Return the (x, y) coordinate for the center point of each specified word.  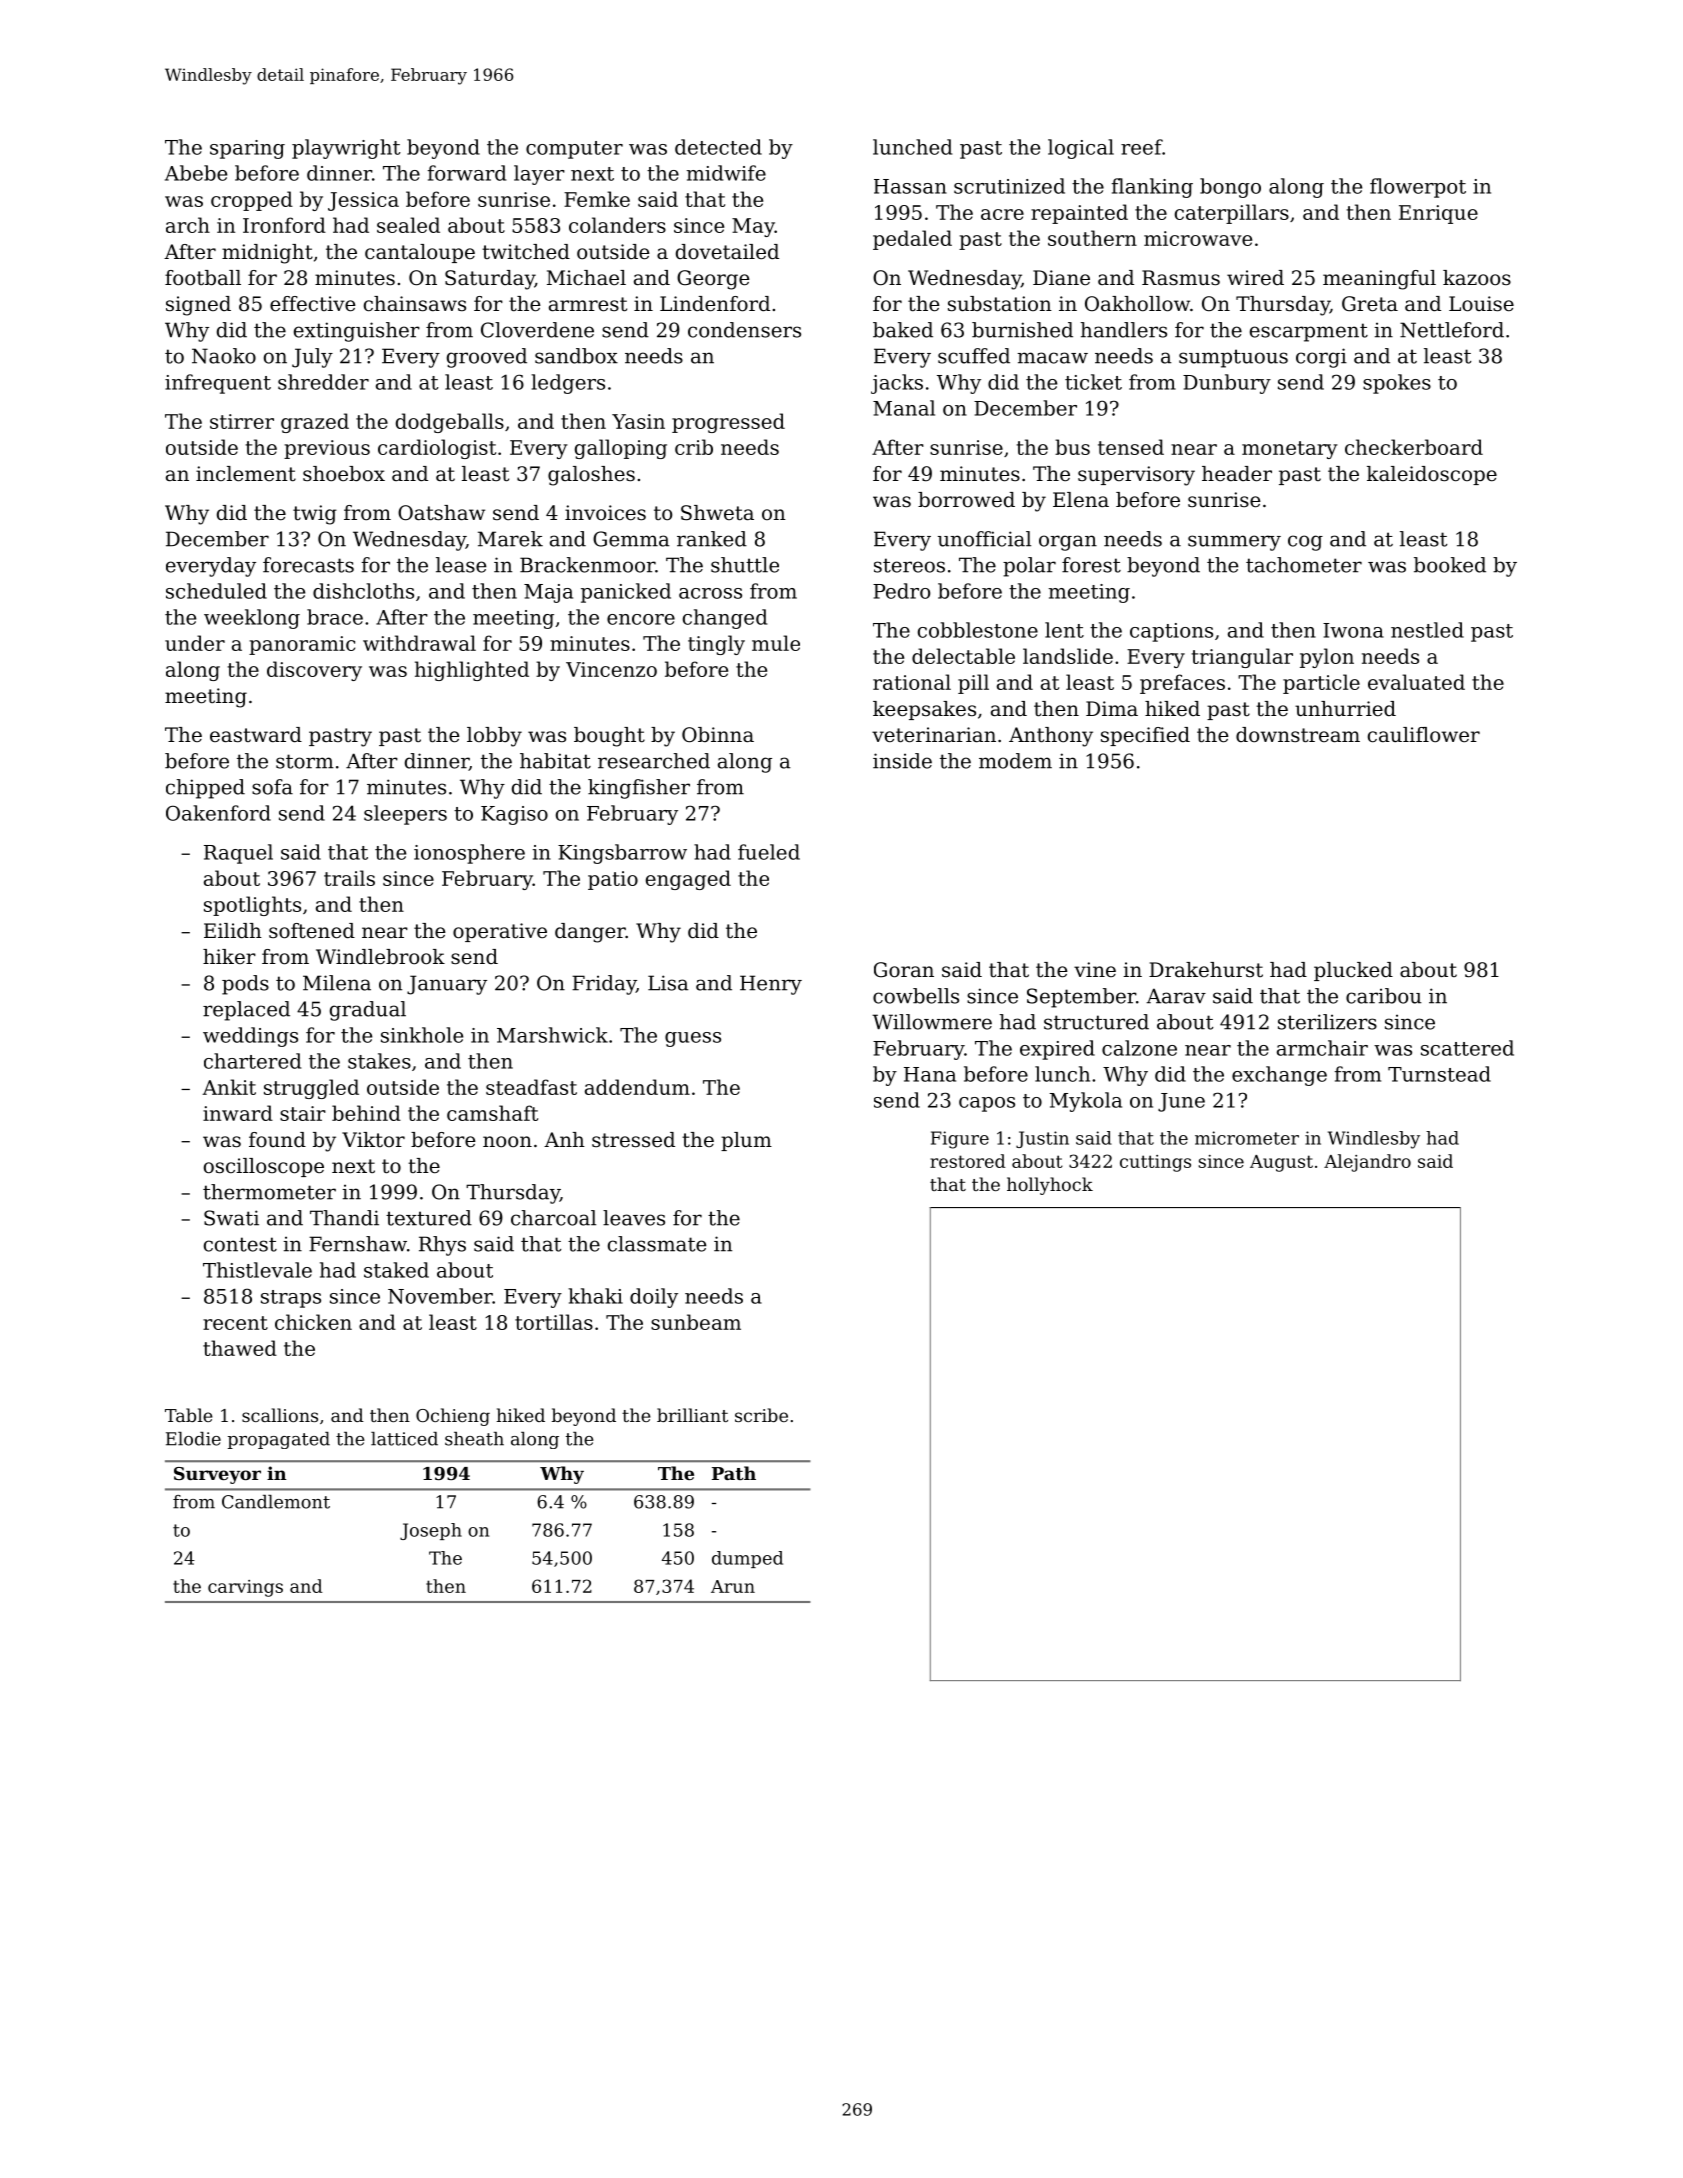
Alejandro (1367, 1163)
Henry (771, 985)
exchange (1279, 1076)
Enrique (1438, 214)
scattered (1467, 1048)
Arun (733, 1586)
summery (1234, 543)
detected (718, 147)
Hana (930, 1074)
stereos (909, 565)
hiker (229, 956)
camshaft (492, 1113)
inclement (246, 474)
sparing (247, 149)
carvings (245, 1588)
